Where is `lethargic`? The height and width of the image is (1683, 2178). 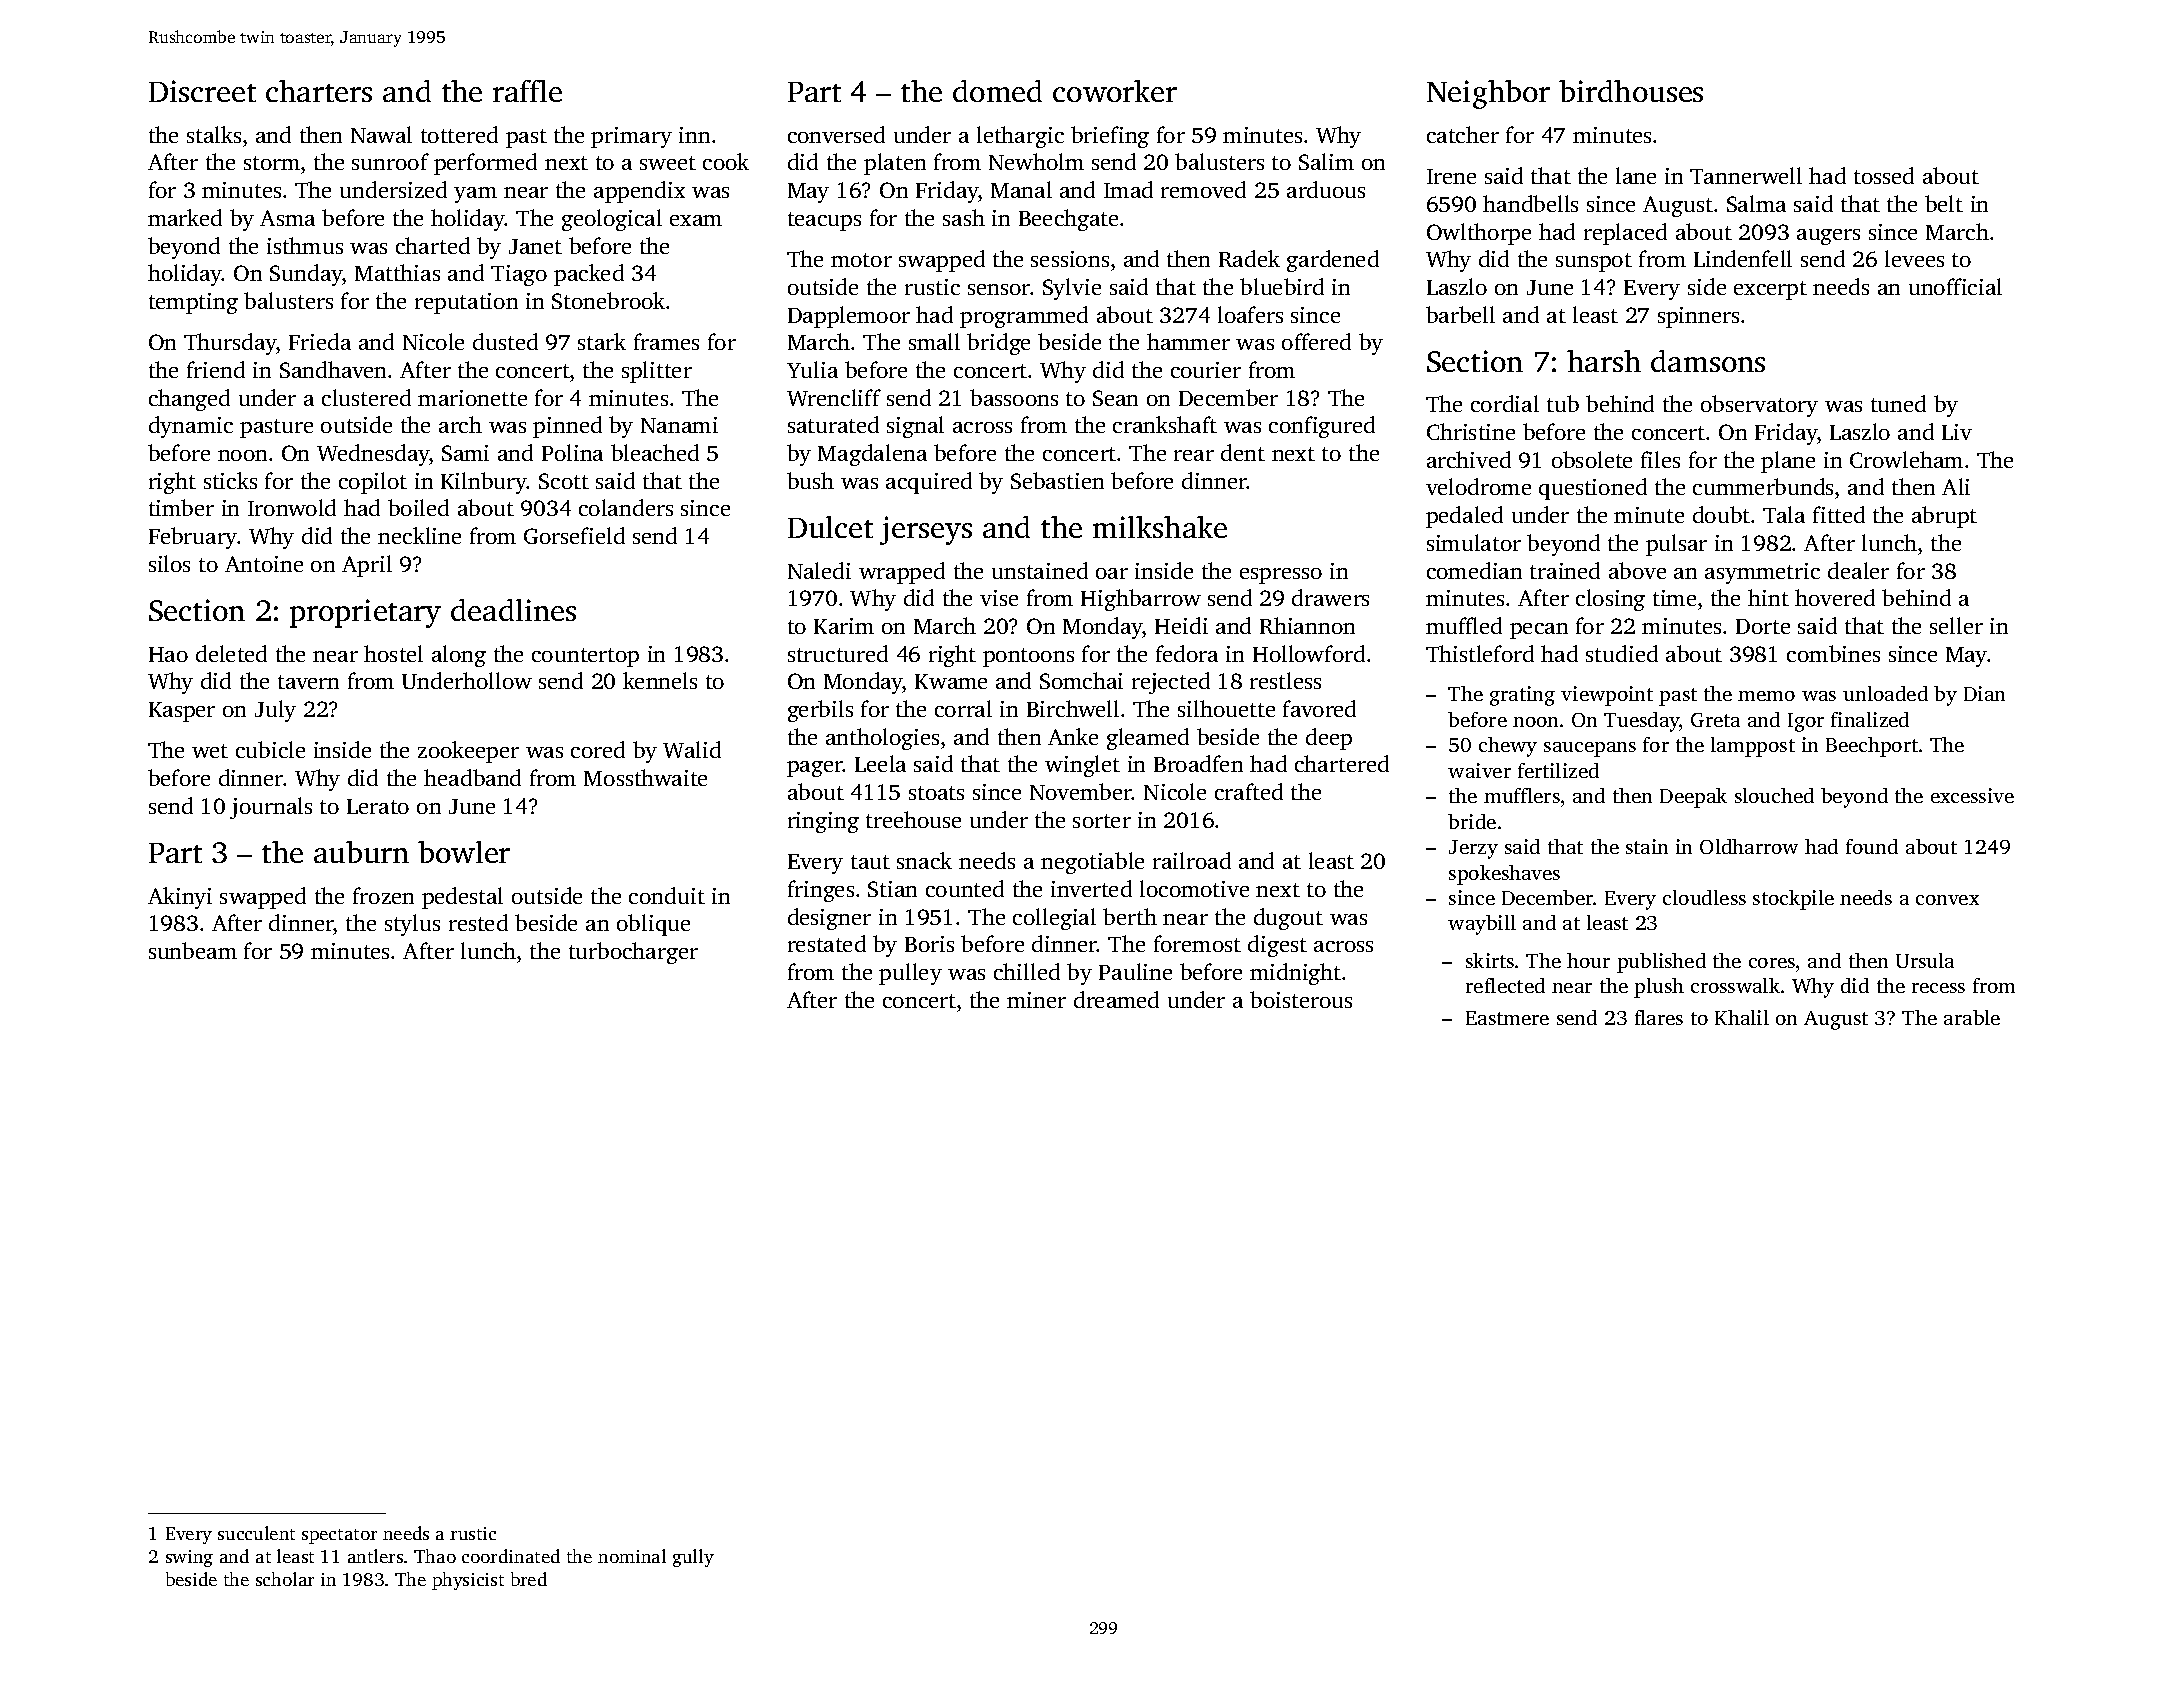 lethargic is located at coordinates (1020, 137).
